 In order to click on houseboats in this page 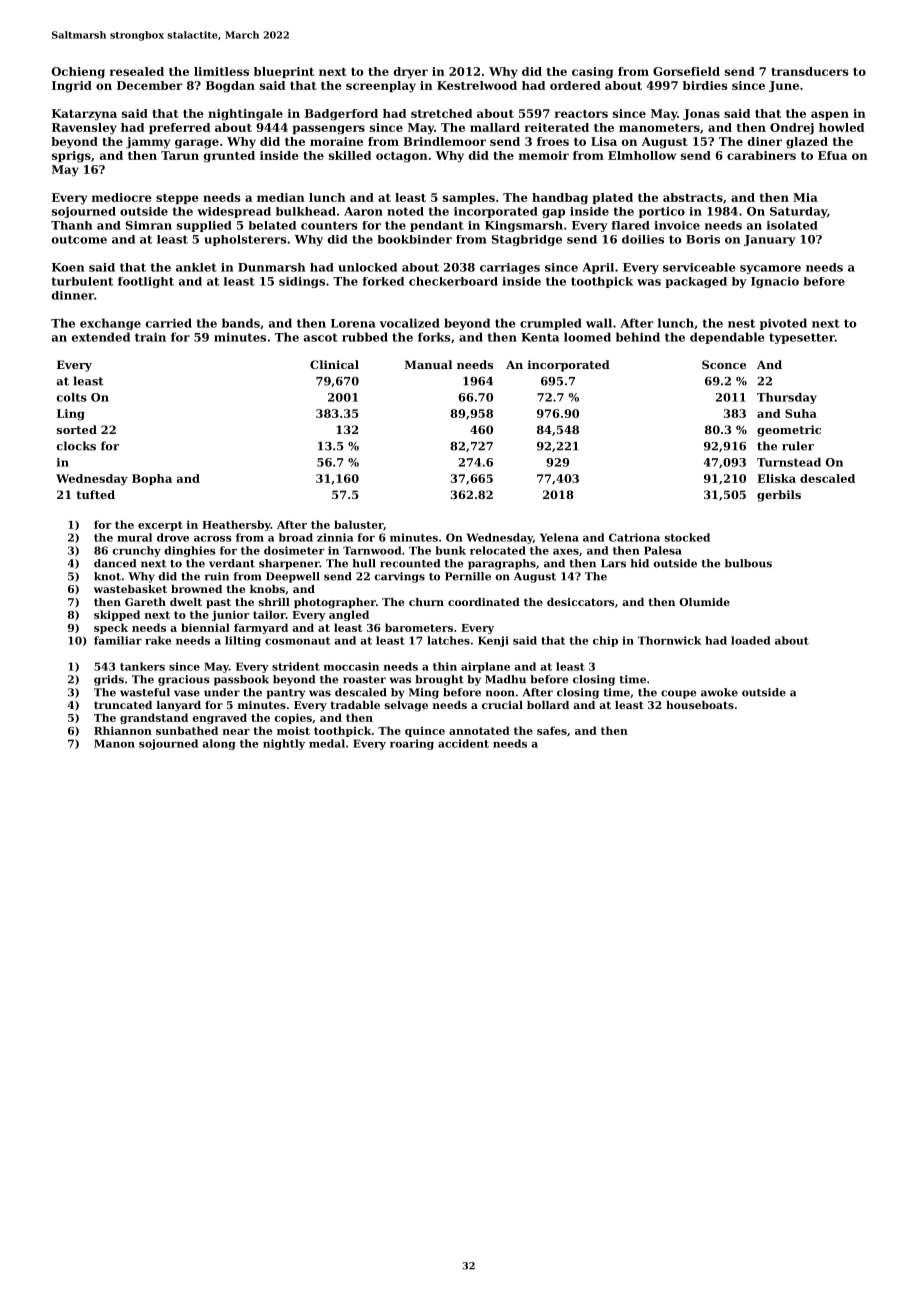, I will do `click(700, 705)`.
